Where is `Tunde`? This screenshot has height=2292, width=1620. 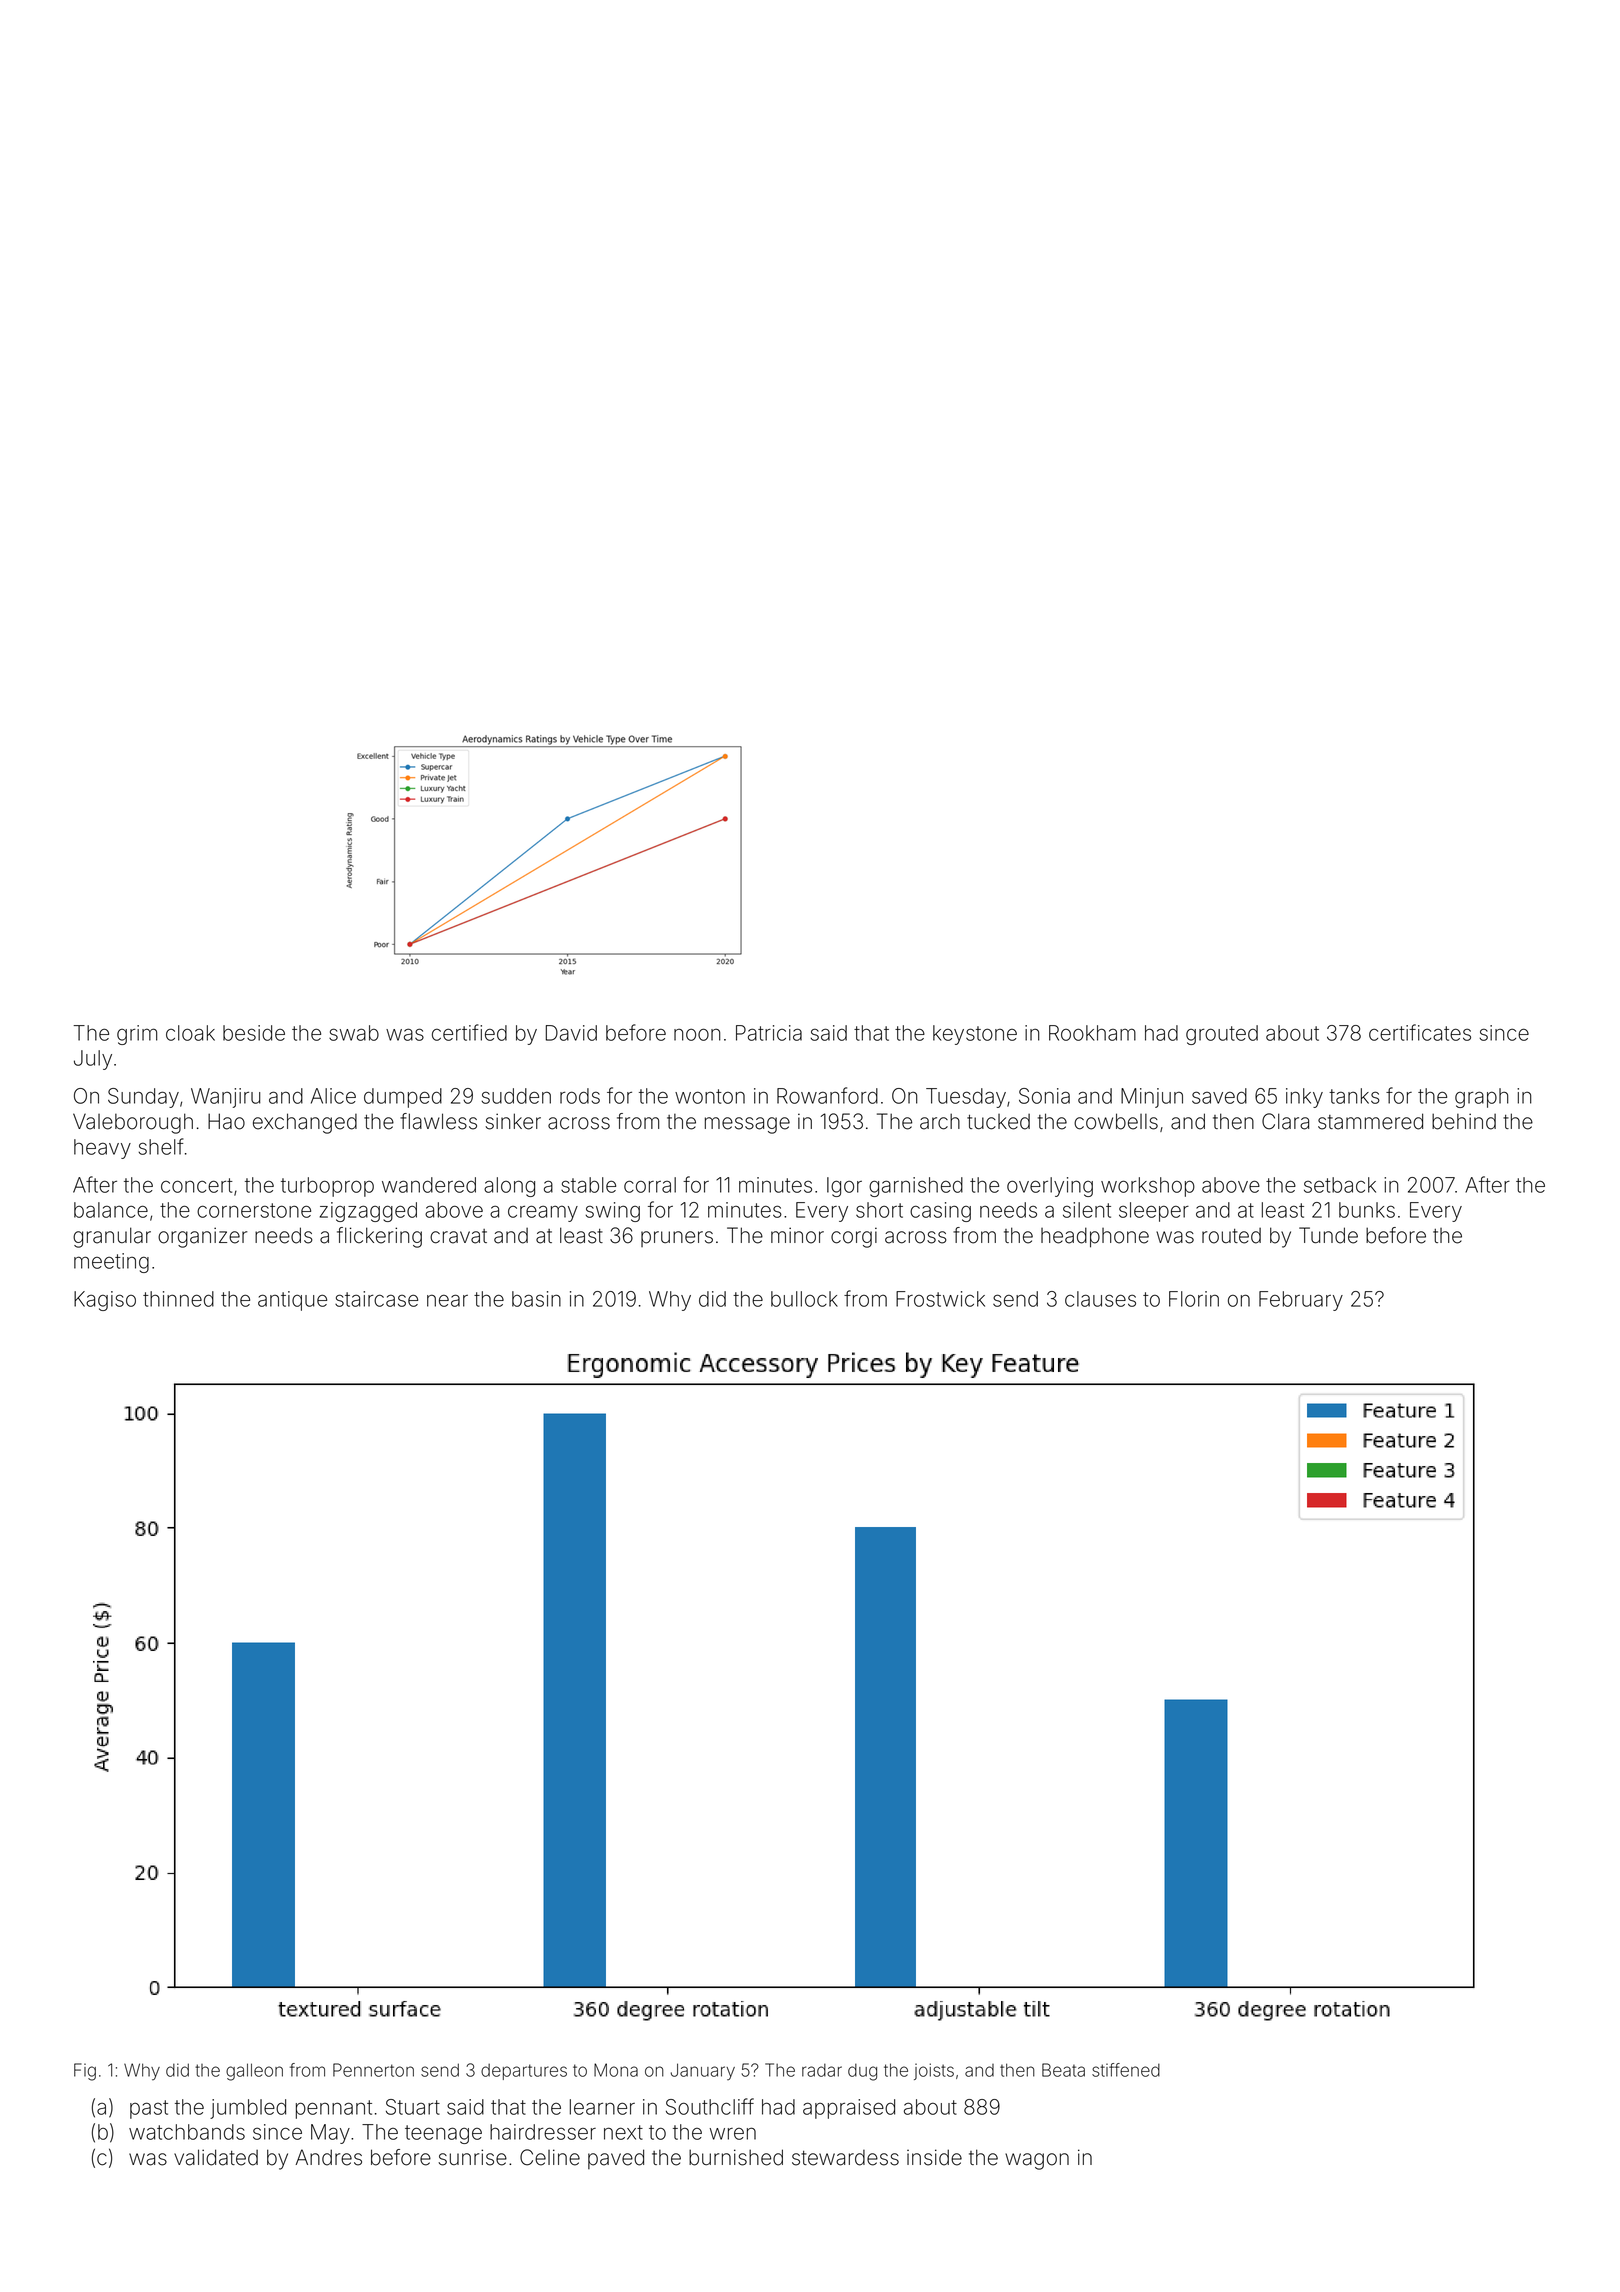
Tunde is located at coordinates (1328, 1235).
